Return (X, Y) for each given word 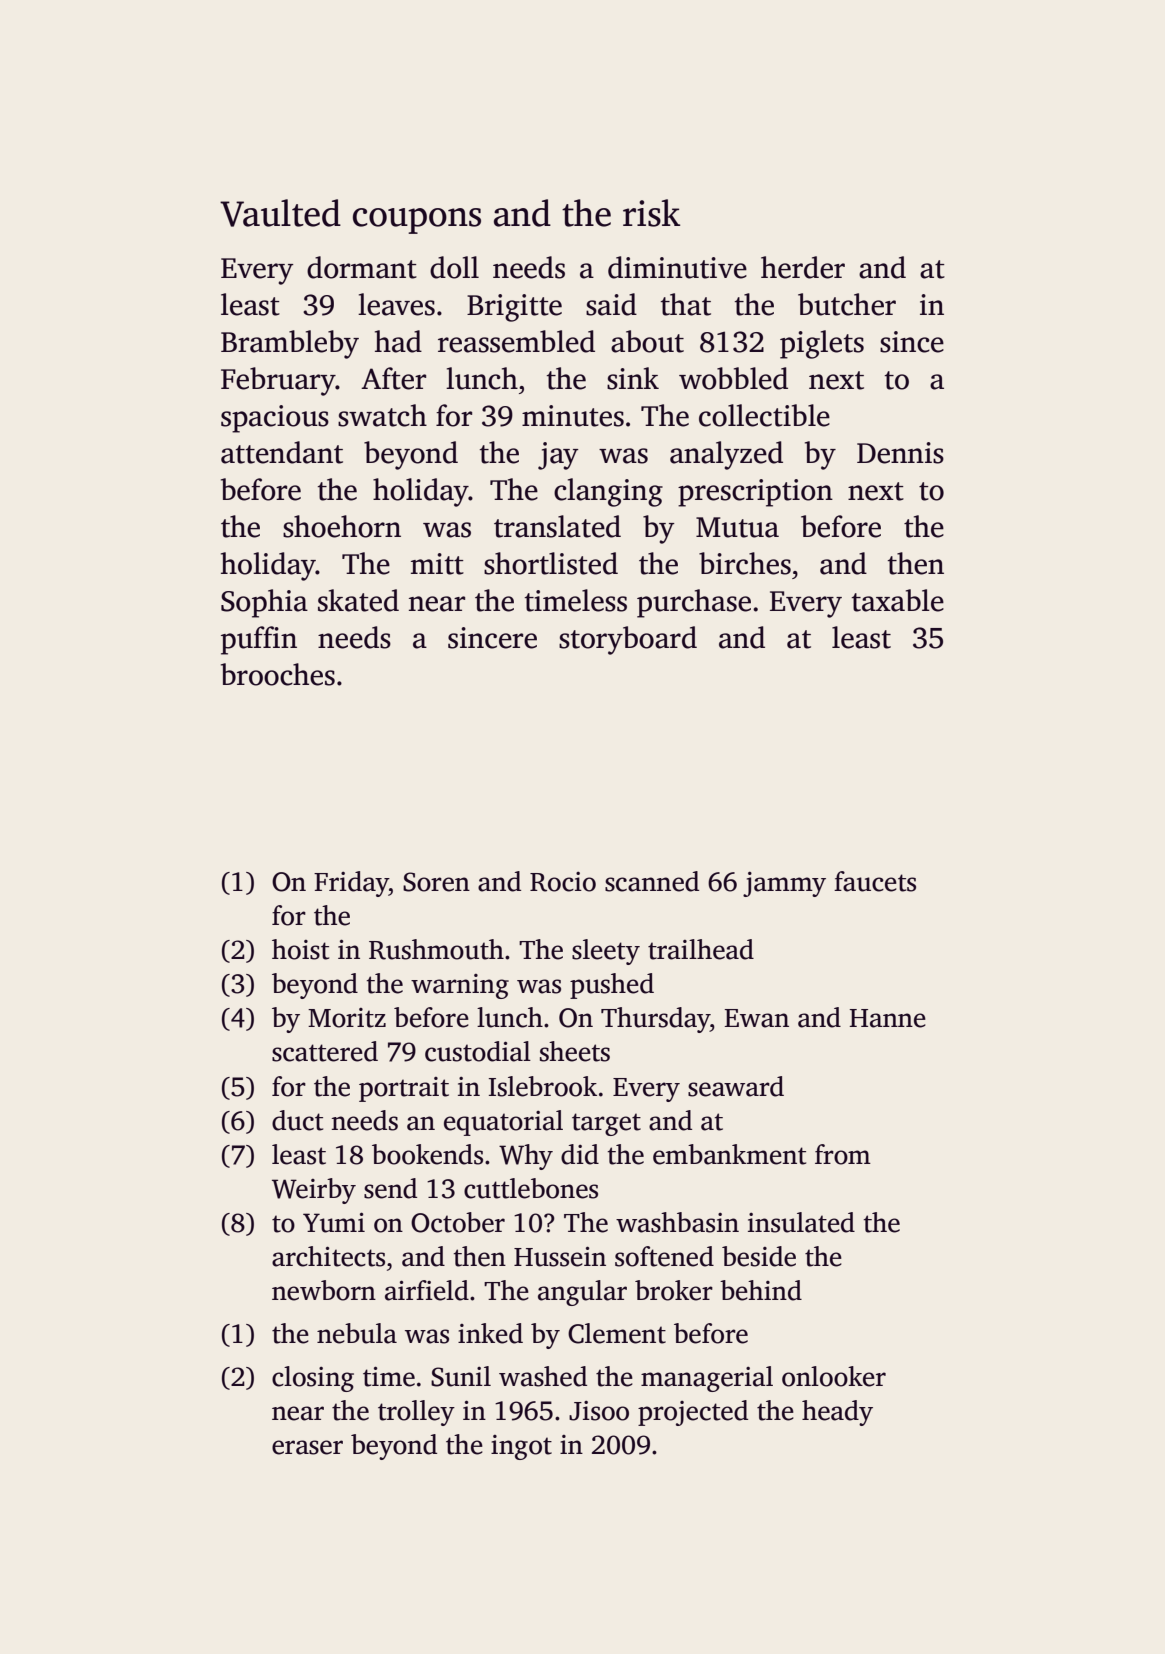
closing (313, 1379)
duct (297, 1120)
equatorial (503, 1123)
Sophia (264, 603)
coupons (417, 221)
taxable (898, 600)
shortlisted (551, 563)
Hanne (888, 1018)
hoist (300, 949)
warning (460, 986)
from (843, 1154)
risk (651, 213)
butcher (847, 304)
